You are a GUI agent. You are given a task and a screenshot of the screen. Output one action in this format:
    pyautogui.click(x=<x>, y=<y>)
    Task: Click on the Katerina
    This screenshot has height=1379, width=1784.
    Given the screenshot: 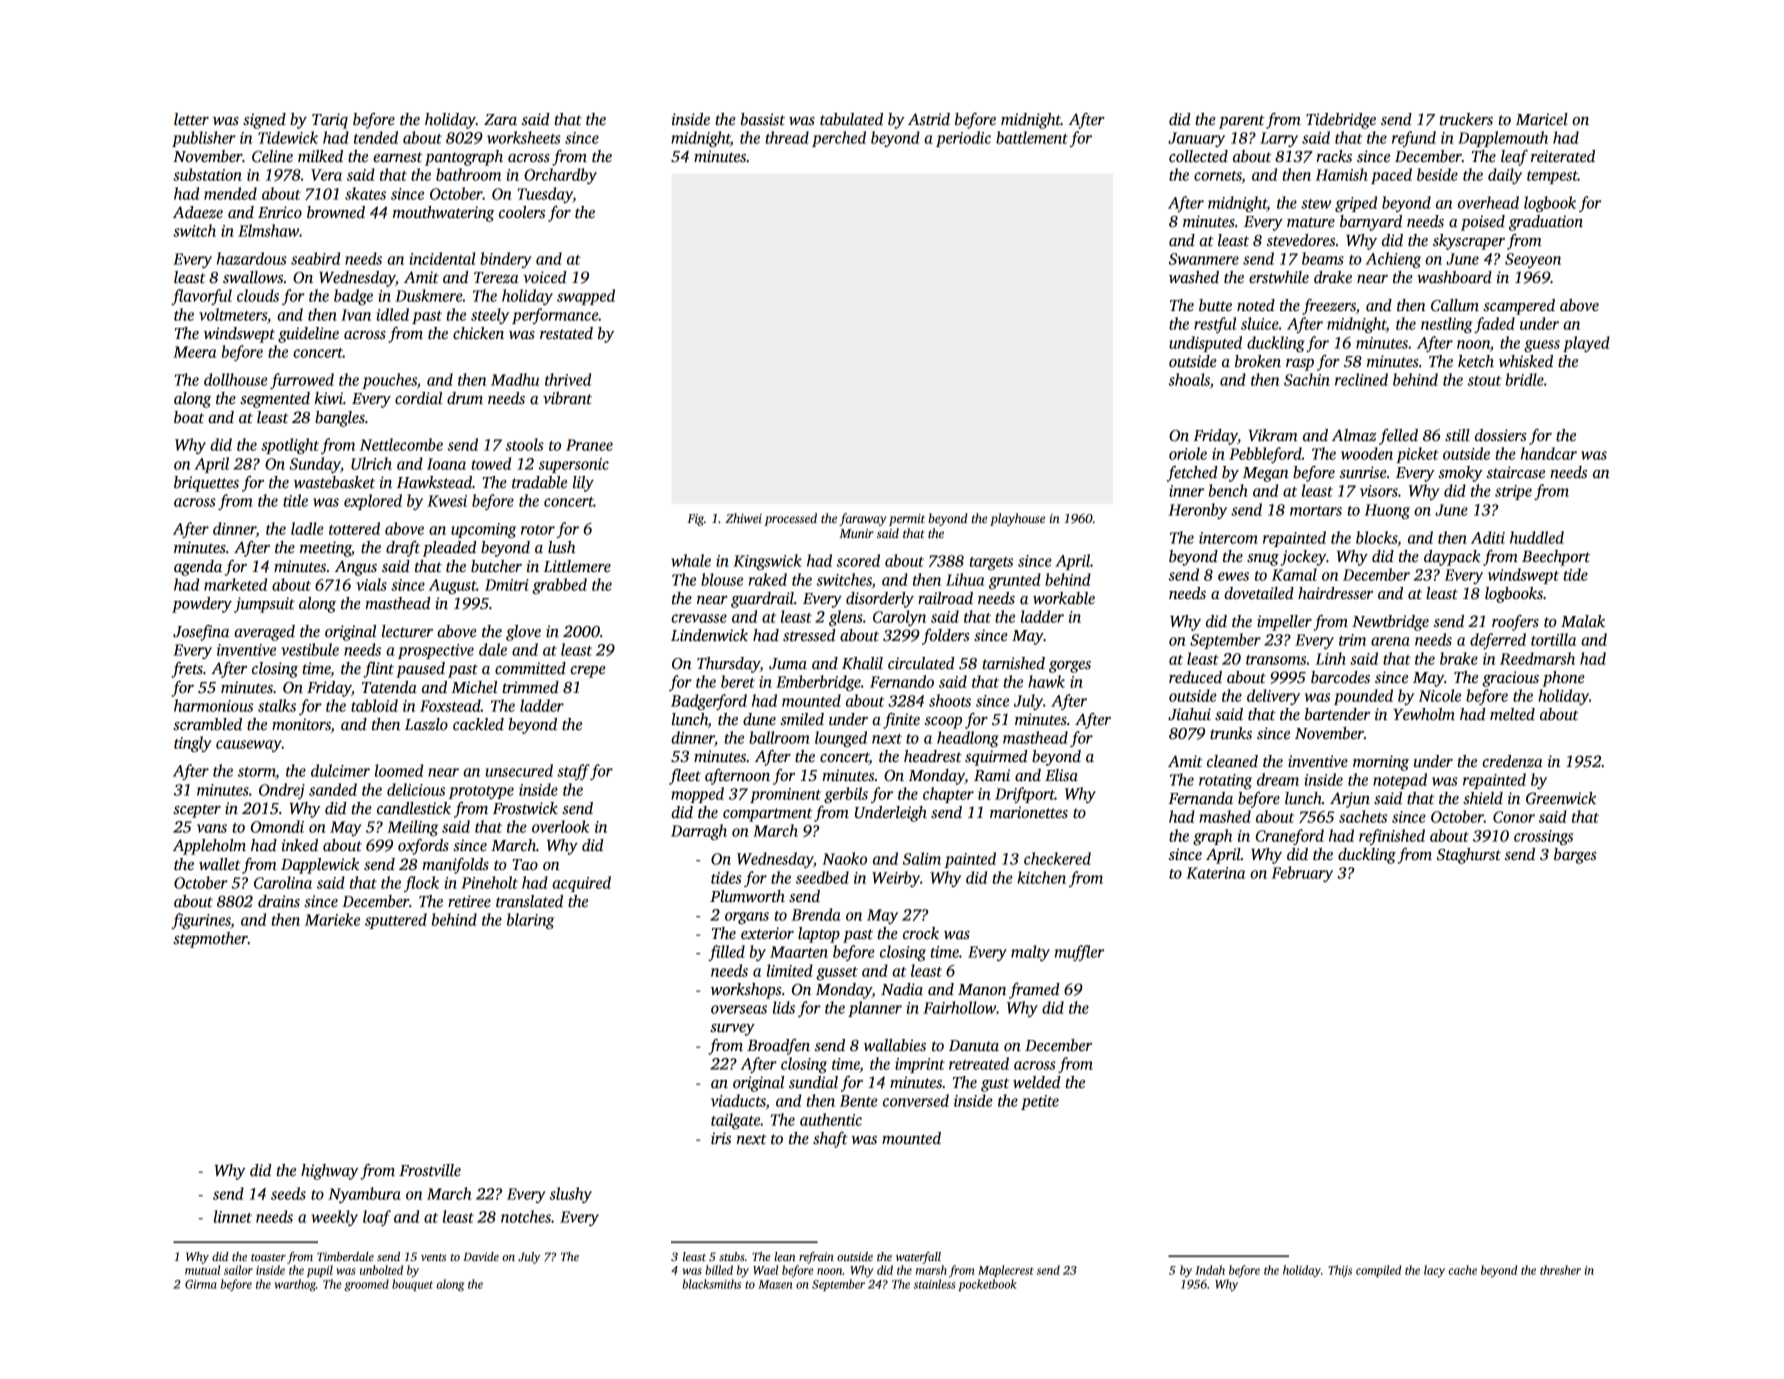 What is the action you would take?
    pyautogui.click(x=1215, y=873)
